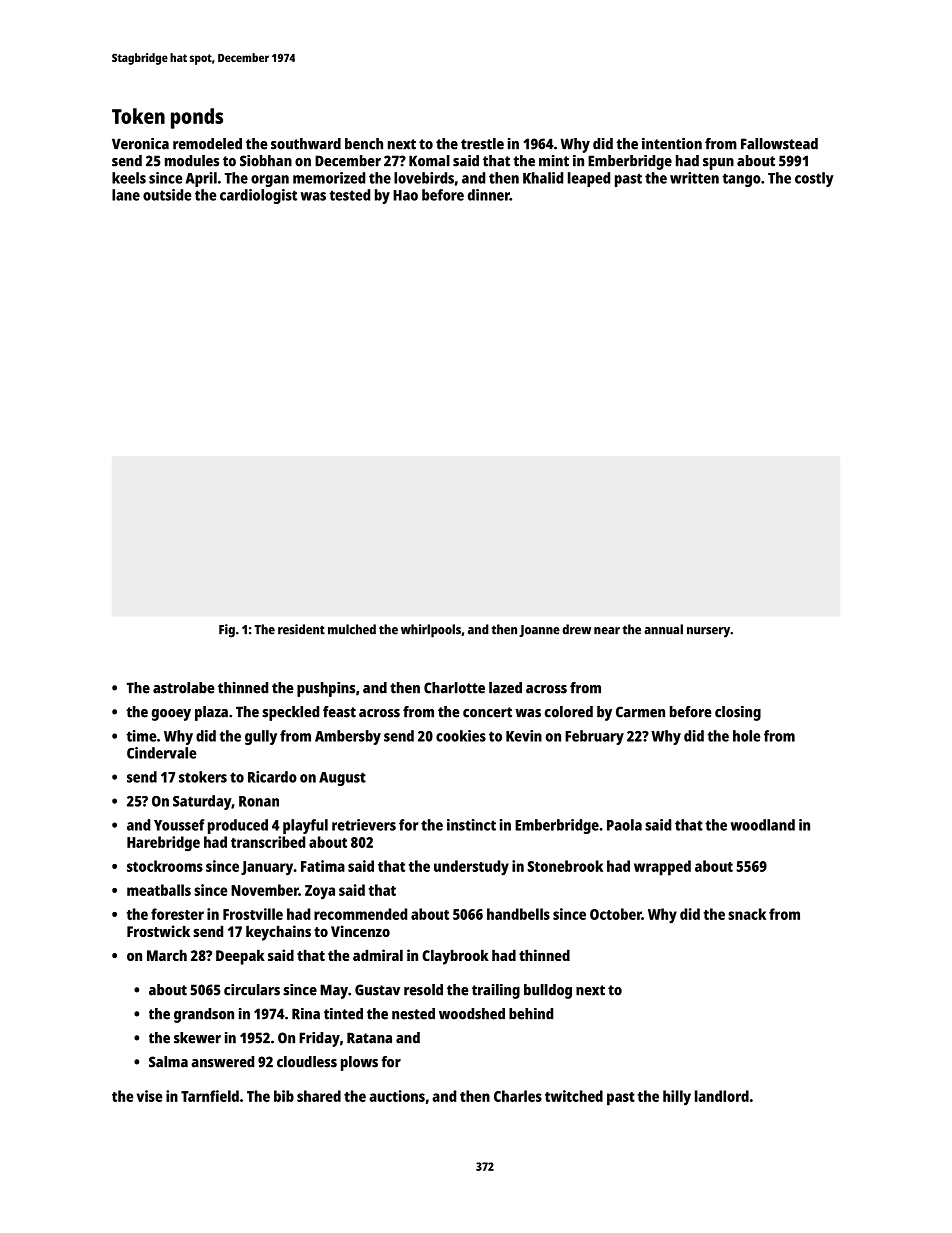 The width and height of the screenshot is (952, 1233). I want to click on southward, so click(306, 144).
